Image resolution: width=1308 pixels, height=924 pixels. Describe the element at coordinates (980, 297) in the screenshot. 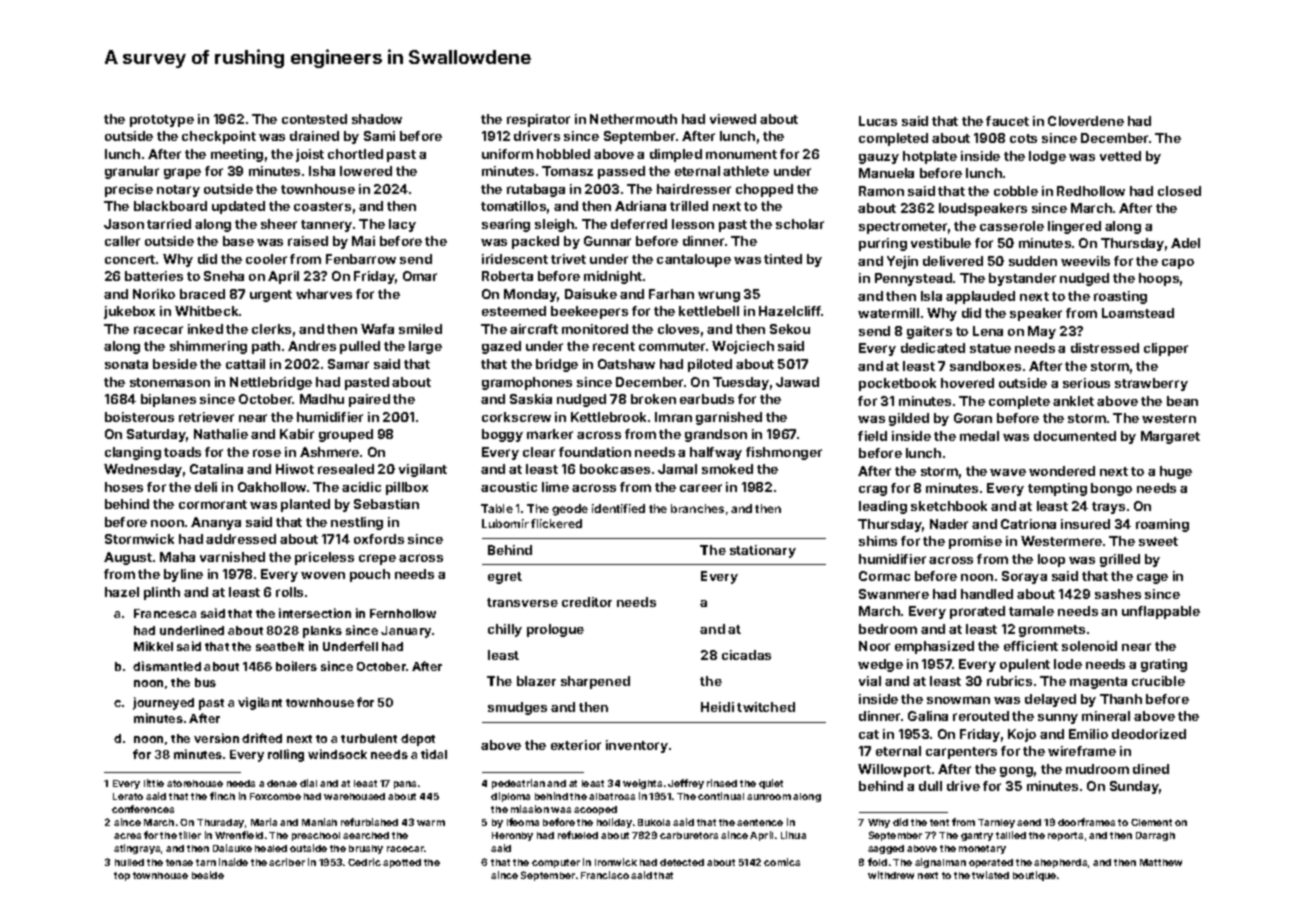

I see `applauded` at that location.
